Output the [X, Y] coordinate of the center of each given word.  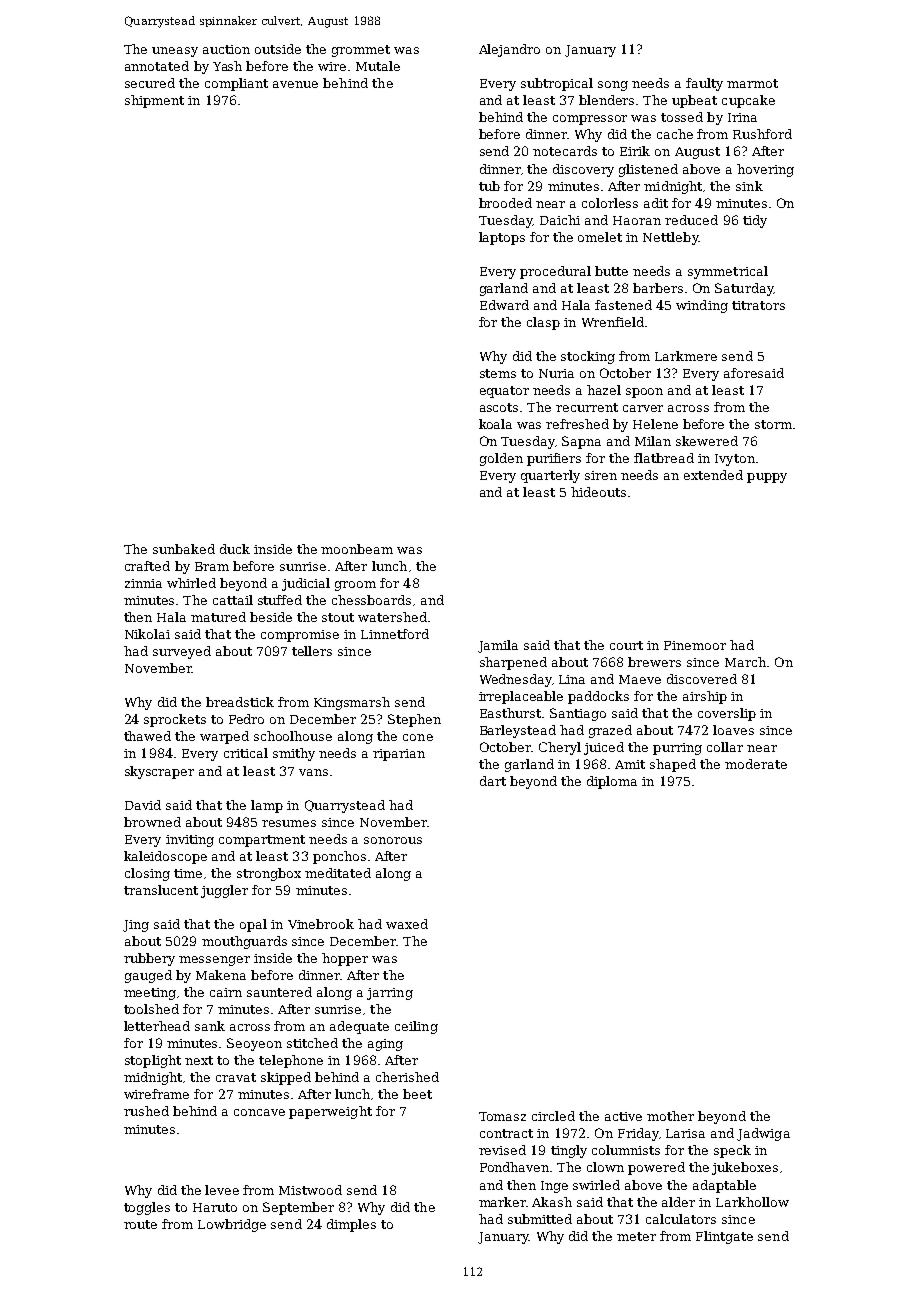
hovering [765, 170]
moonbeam [357, 549]
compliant [236, 84]
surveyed [182, 652]
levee [222, 1190]
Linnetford [395, 634]
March [745, 662]
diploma [612, 782]
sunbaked [184, 549]
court [626, 645]
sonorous [393, 840]
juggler [224, 891]
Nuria [556, 373]
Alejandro [509, 50]
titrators [758, 305]
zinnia [143, 583]
